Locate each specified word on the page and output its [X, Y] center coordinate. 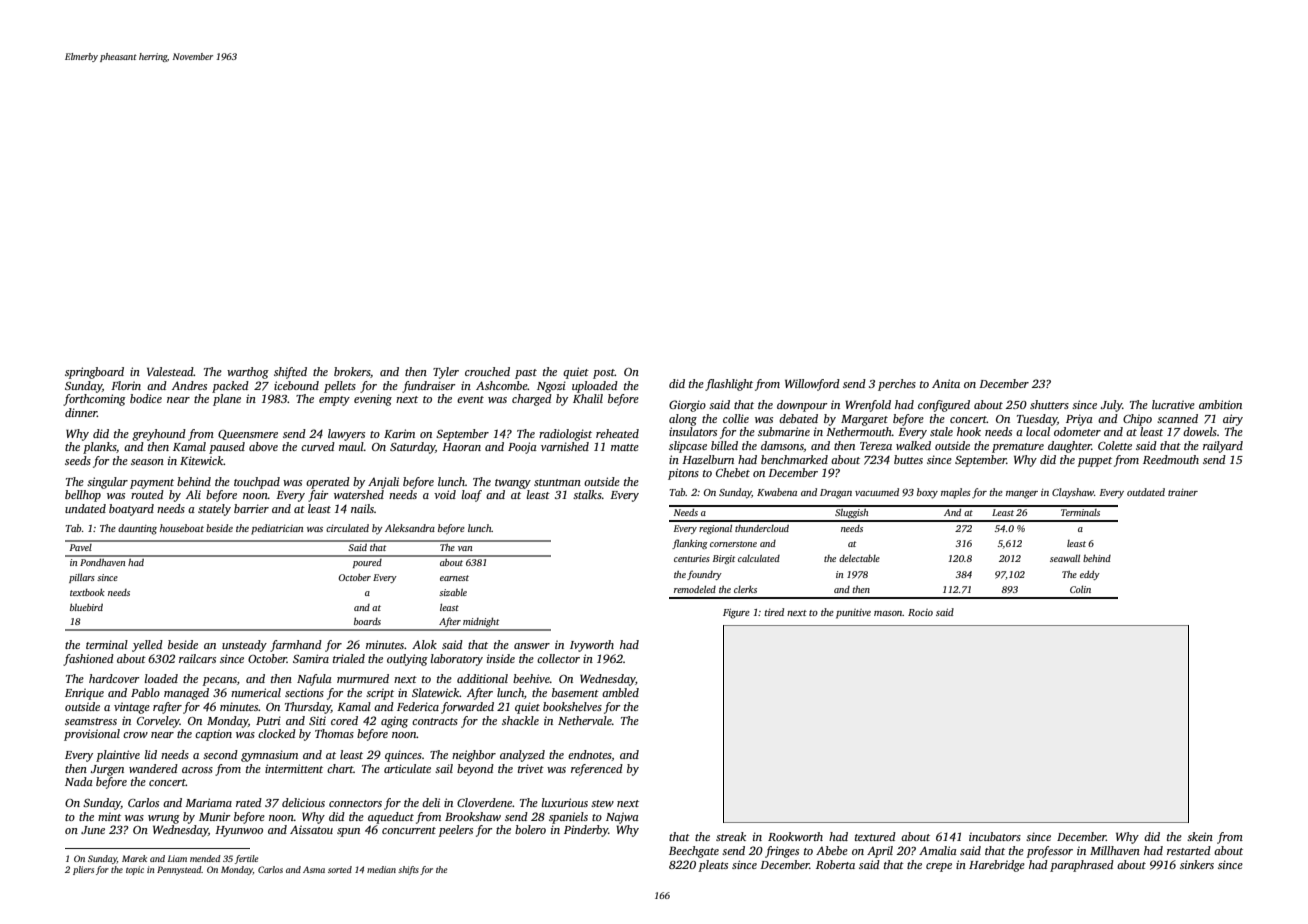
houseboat [182, 528]
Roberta [835, 864]
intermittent [294, 768]
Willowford [812, 385]
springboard [94, 373]
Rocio [920, 612]
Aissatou [311, 829]
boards [367, 621]
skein [1200, 836]
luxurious [565, 802]
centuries [692, 558]
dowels [1200, 431]
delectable [859, 558]
